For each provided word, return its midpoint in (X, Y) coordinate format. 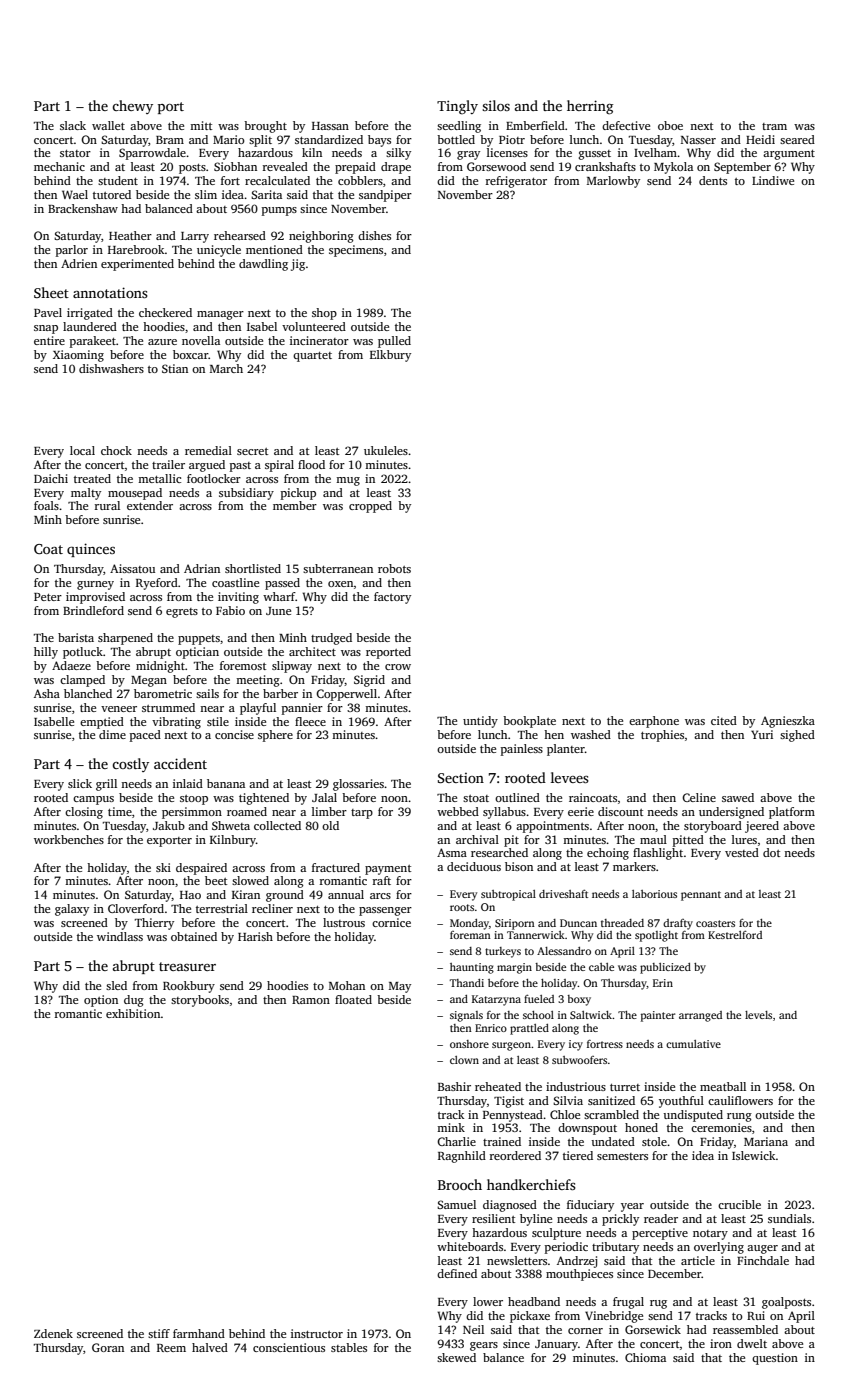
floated (353, 999)
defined (457, 1273)
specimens (356, 251)
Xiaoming (78, 356)
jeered (762, 827)
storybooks (200, 1001)
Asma (452, 852)
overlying (719, 1248)
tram (774, 126)
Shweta (231, 825)
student (118, 180)
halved (210, 1347)
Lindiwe (773, 180)
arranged (700, 1016)
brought (265, 127)
